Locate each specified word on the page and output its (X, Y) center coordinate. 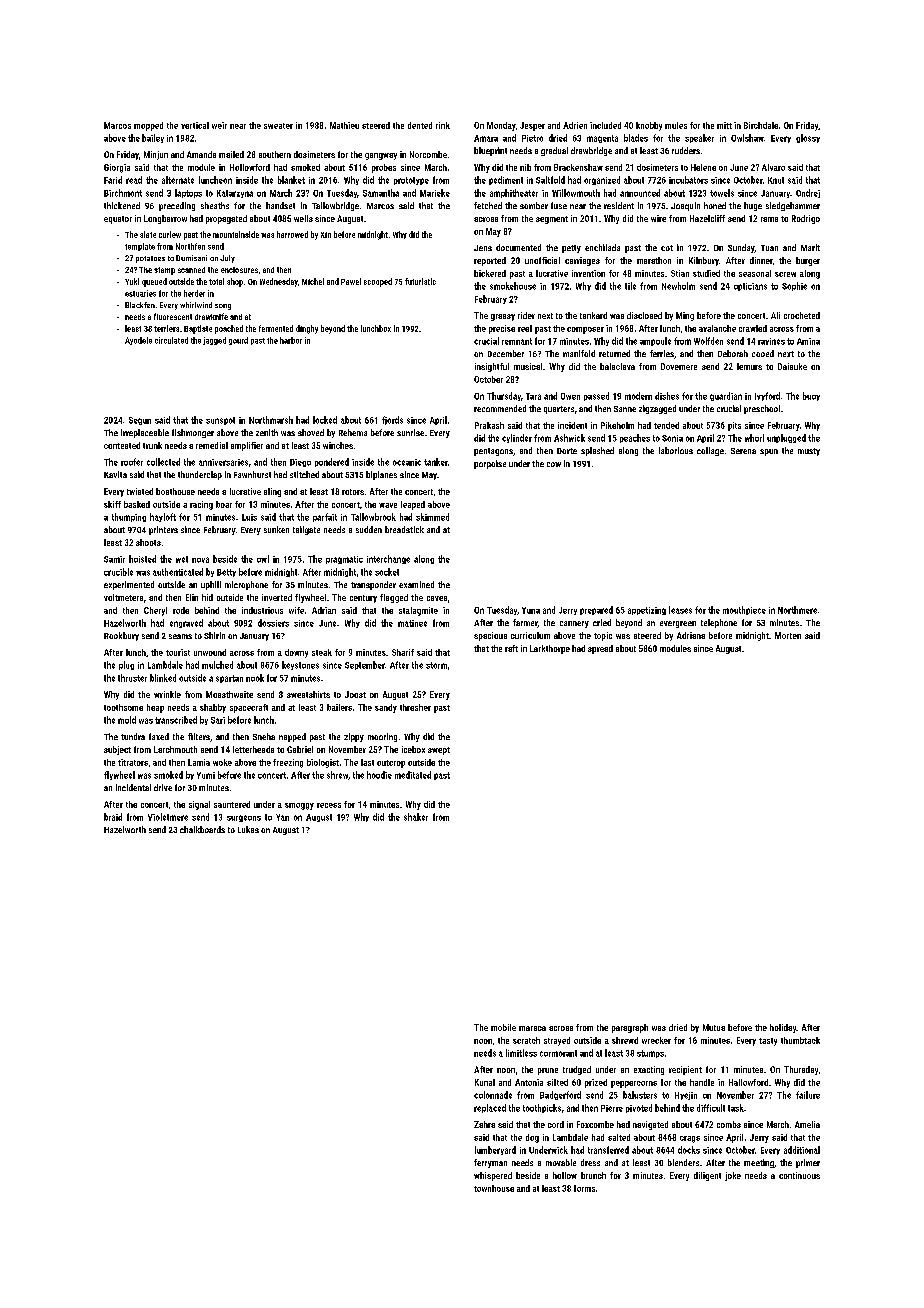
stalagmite (418, 611)
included (605, 125)
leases (680, 610)
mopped (148, 126)
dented (420, 125)
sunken (276, 529)
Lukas (248, 829)
